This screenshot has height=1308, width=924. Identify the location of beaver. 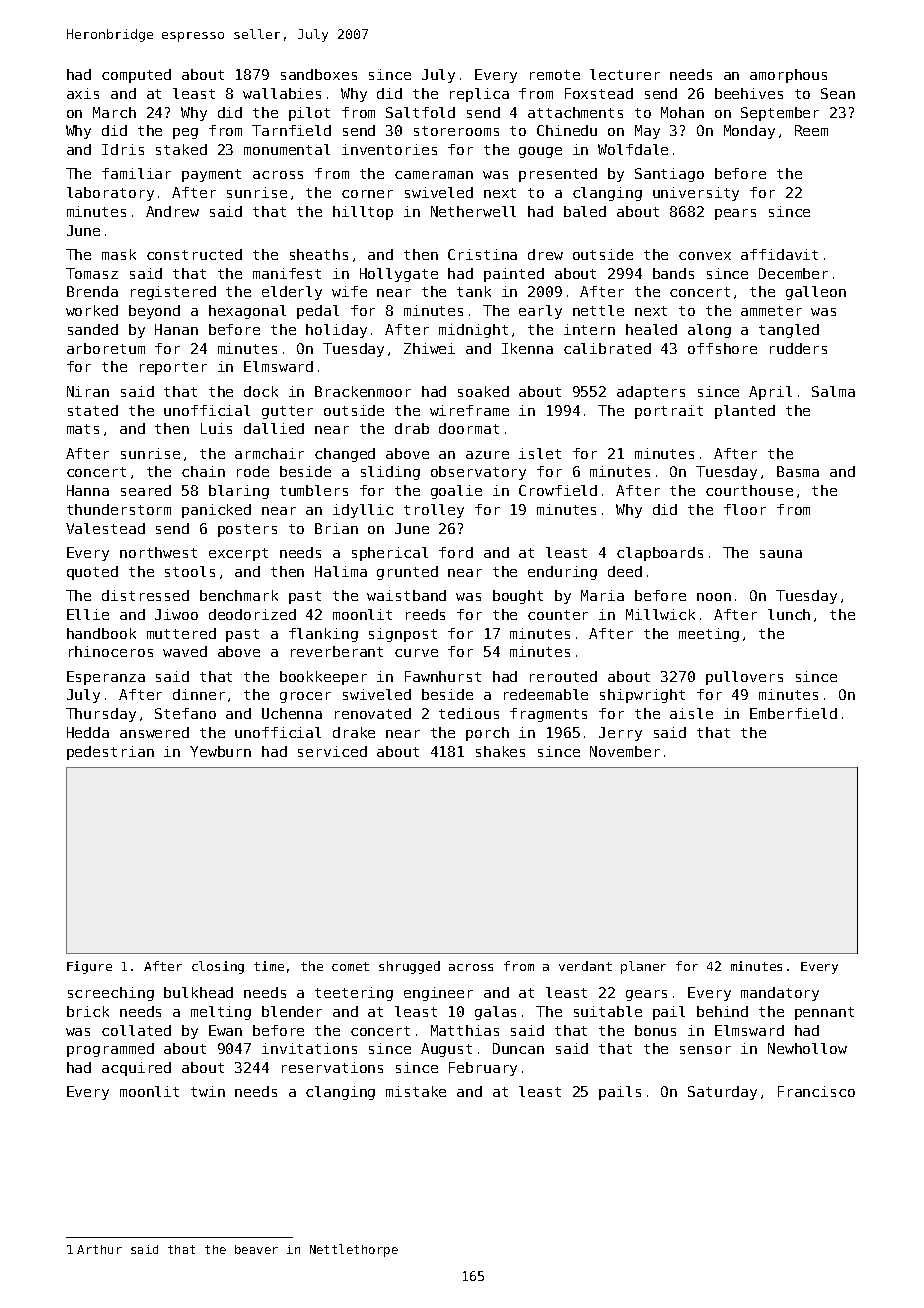
(256, 1249).
